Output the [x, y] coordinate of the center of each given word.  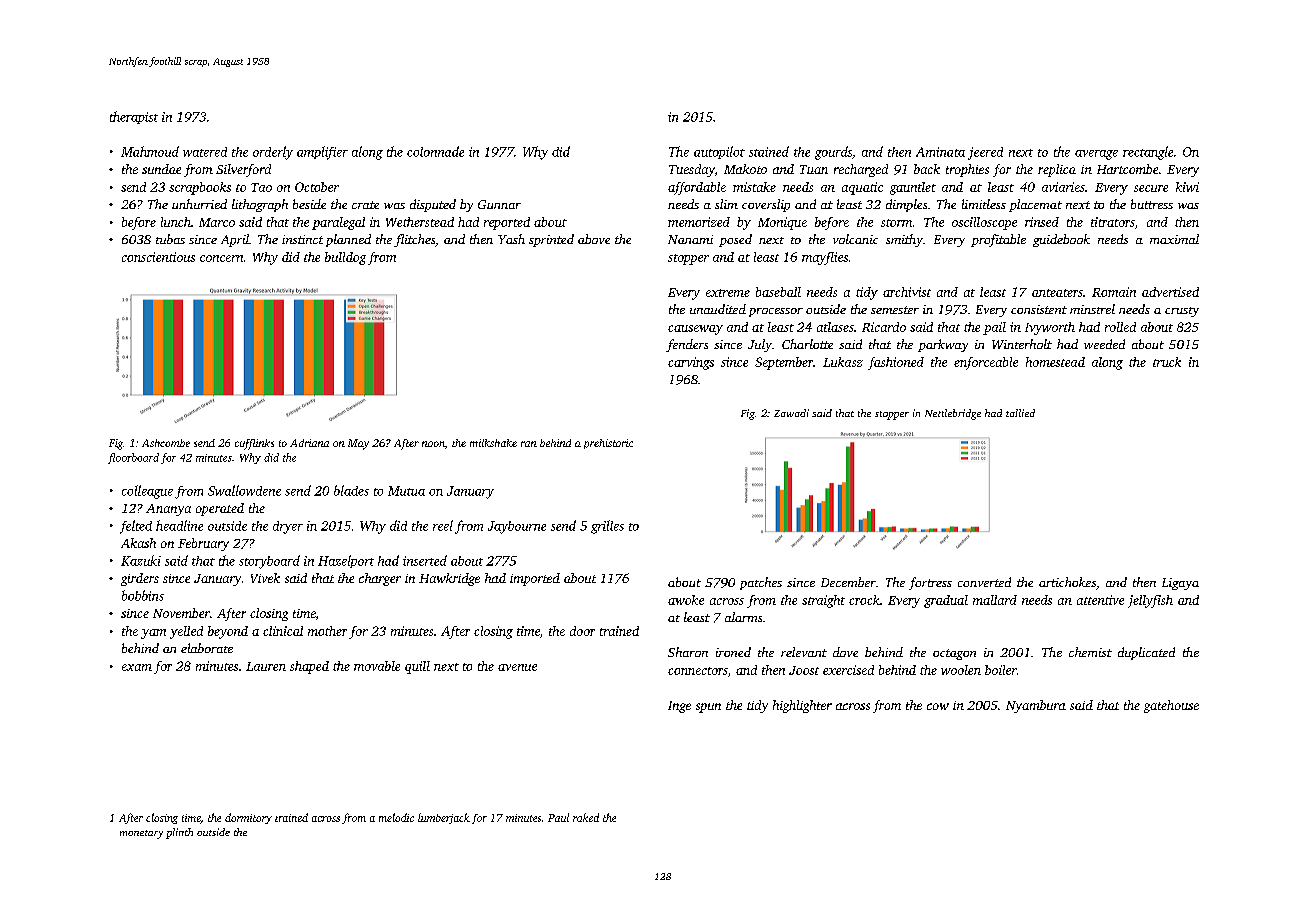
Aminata [940, 152]
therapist [134, 117]
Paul [558, 817]
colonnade [435, 151]
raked [586, 817]
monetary [141, 834]
